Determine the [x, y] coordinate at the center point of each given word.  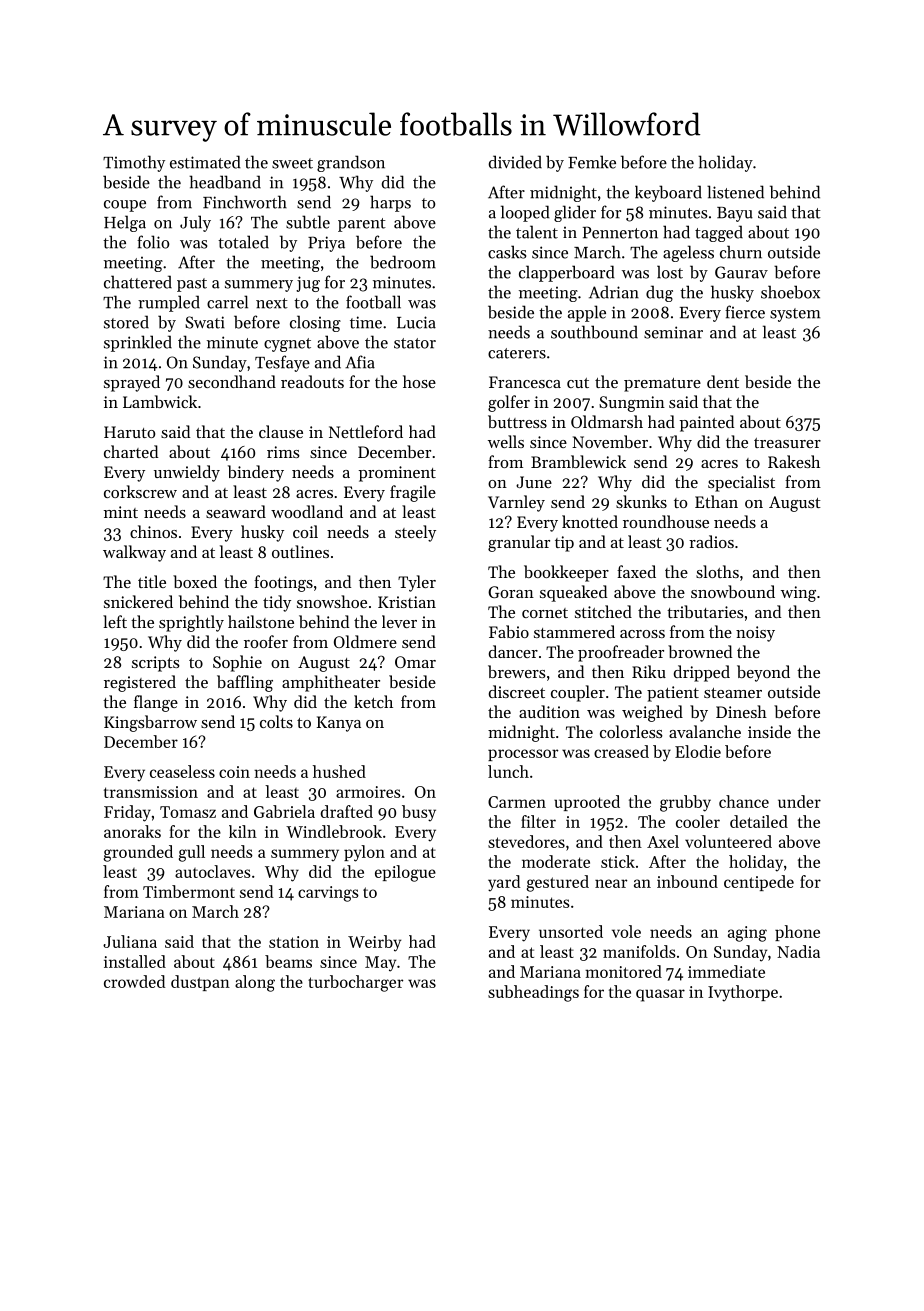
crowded [134, 981]
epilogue [405, 873]
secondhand [232, 381]
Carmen [517, 802]
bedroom [403, 262]
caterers [517, 353]
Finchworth [245, 202]
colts [276, 721]
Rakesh [794, 461]
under [799, 801]
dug [659, 293]
